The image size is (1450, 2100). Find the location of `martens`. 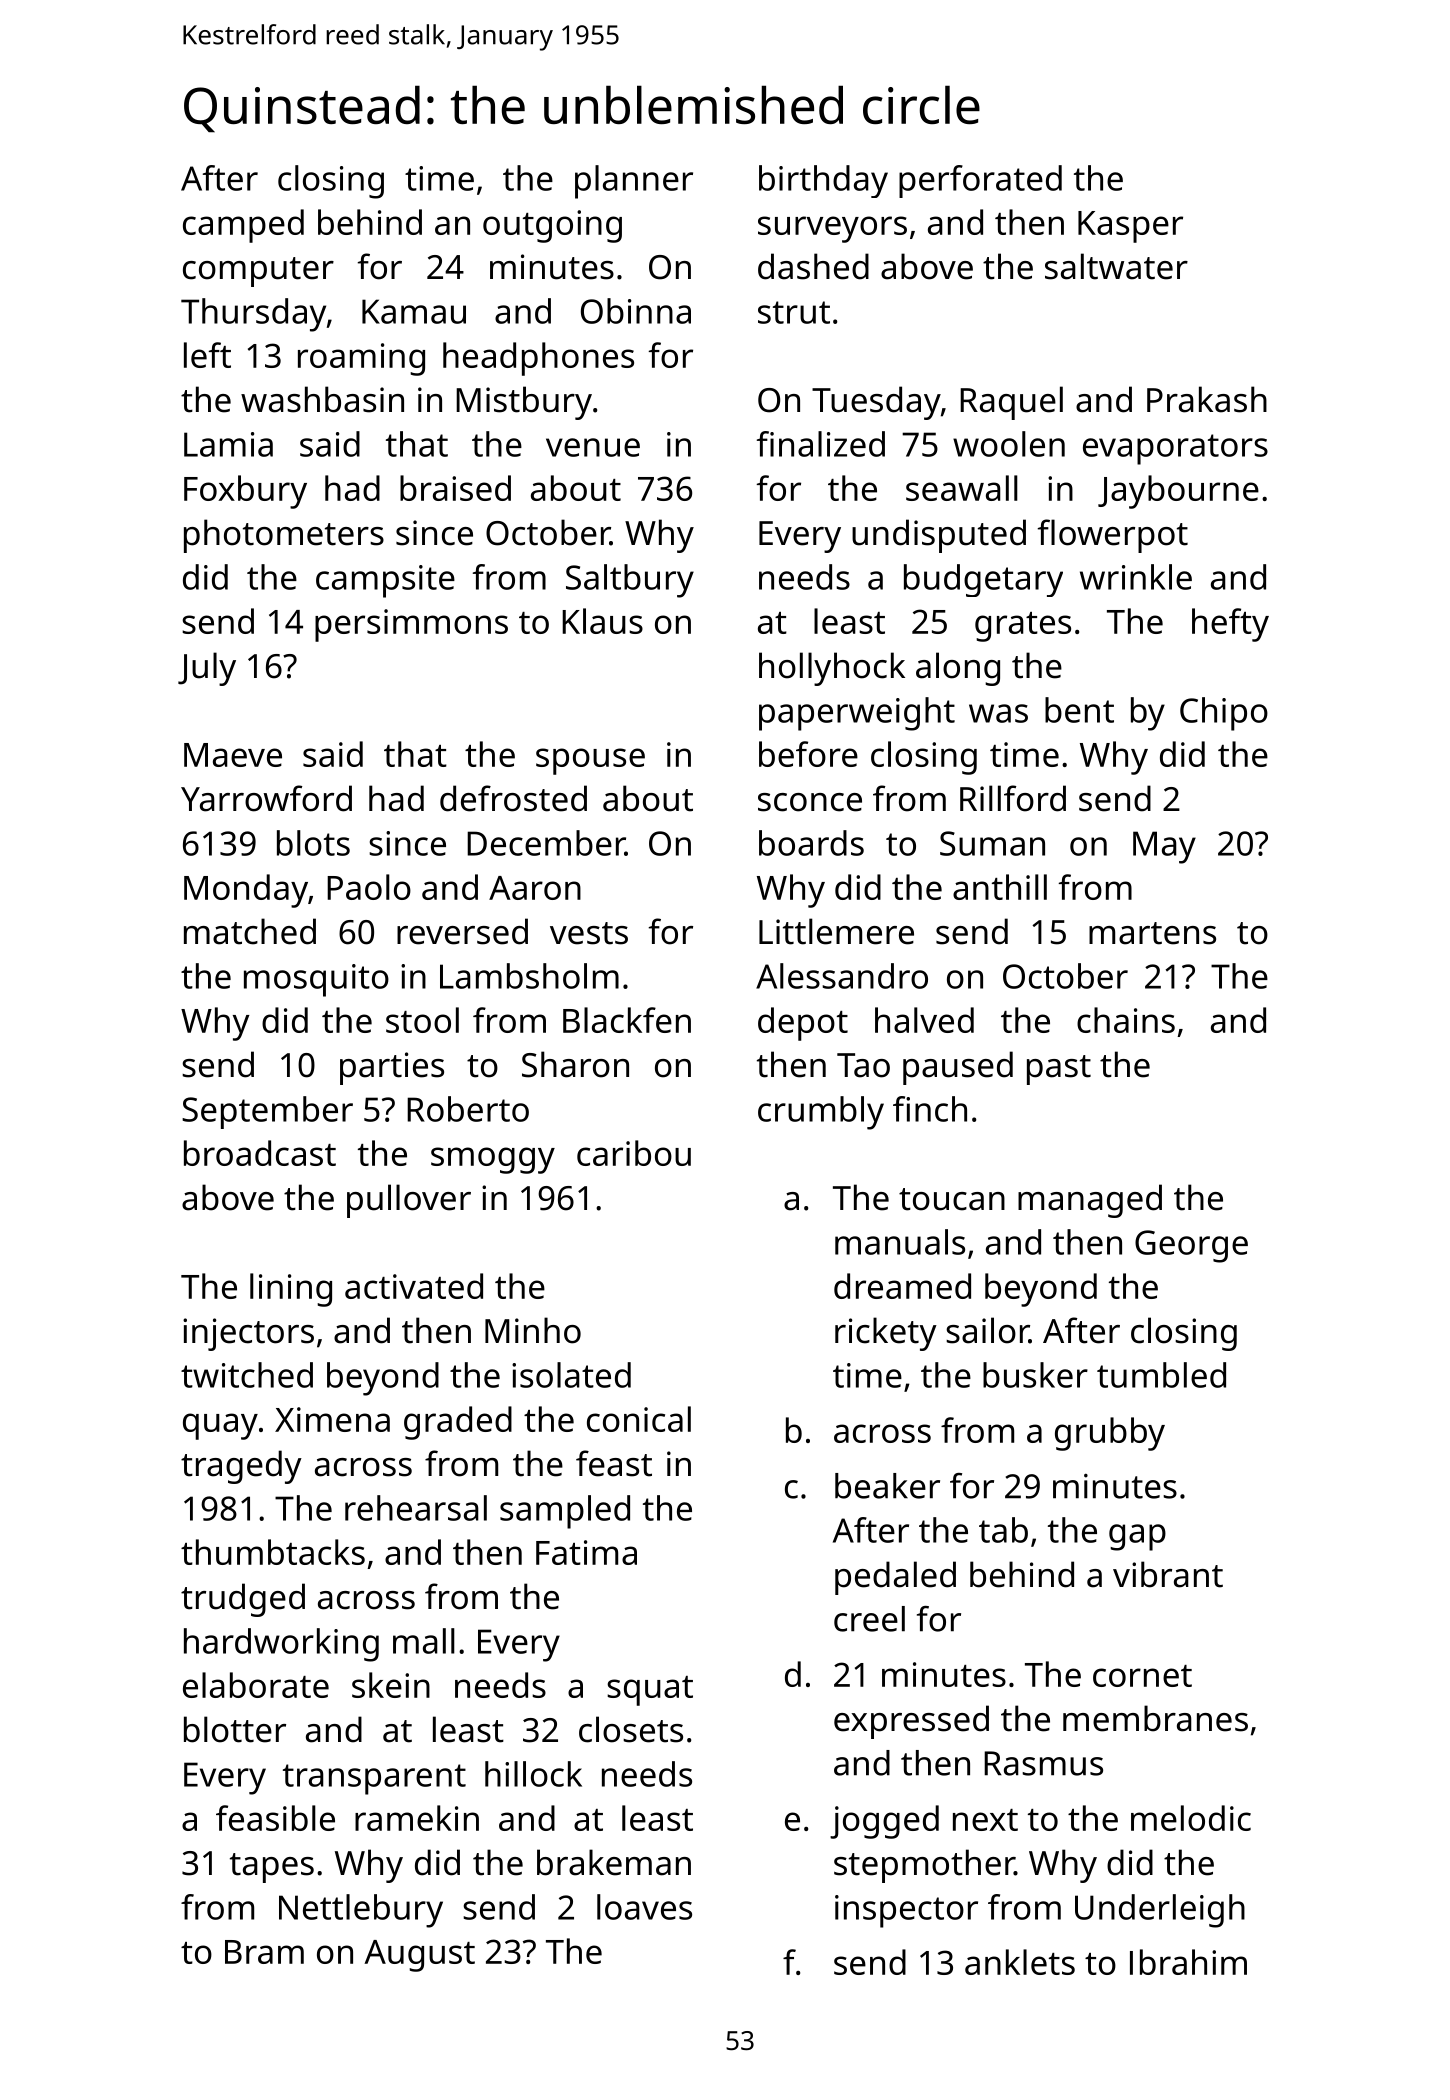

martens is located at coordinates (1152, 933).
